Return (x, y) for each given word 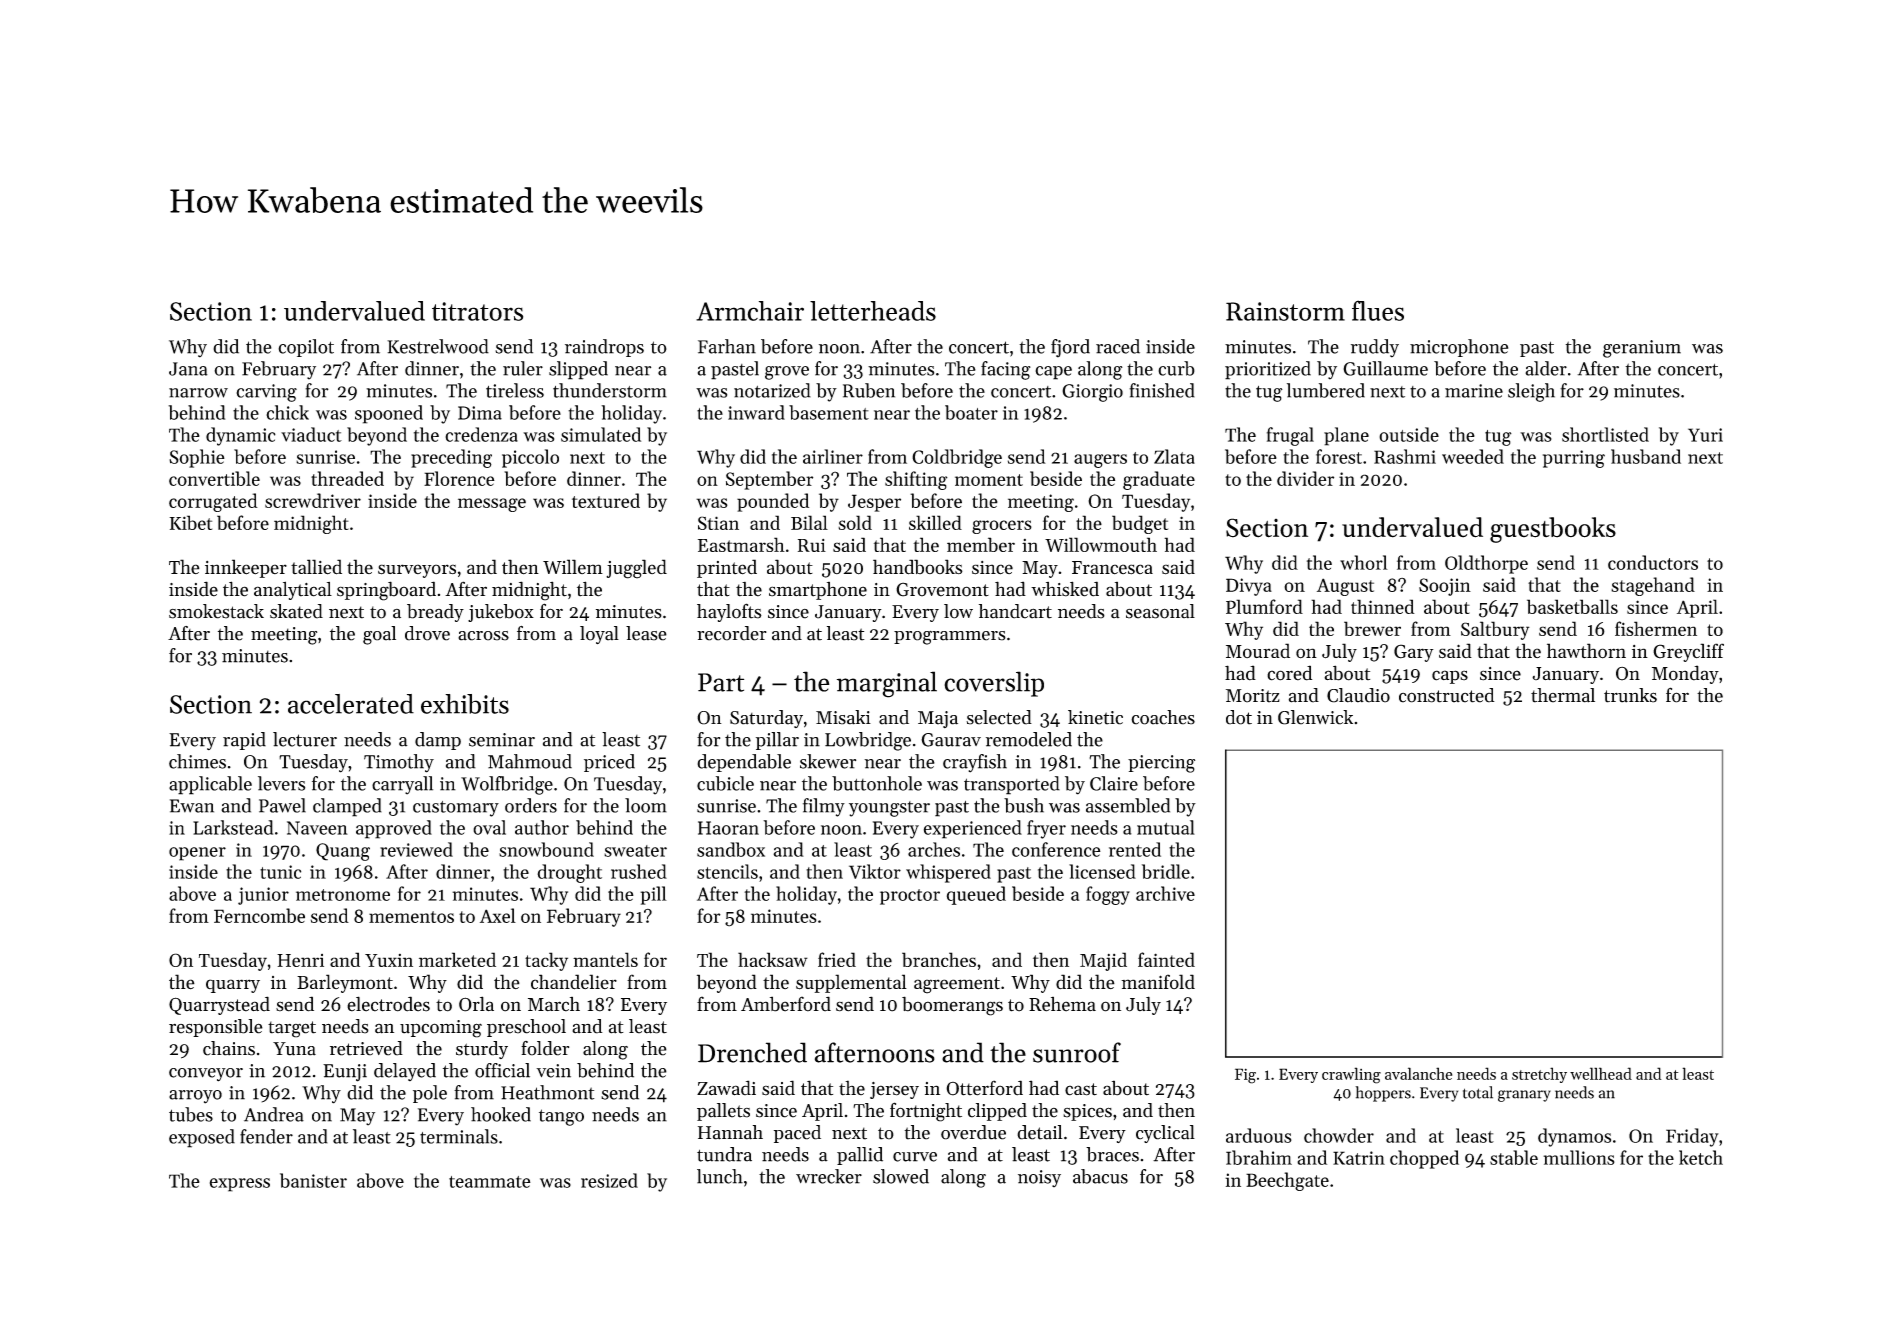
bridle (1166, 871)
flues (1378, 310)
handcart (1015, 611)
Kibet (190, 522)
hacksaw (773, 959)
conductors (1653, 562)
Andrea (274, 1114)
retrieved (366, 1048)
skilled (935, 522)
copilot (306, 348)
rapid (244, 741)
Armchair (750, 311)
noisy (1039, 1178)
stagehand (1653, 586)
